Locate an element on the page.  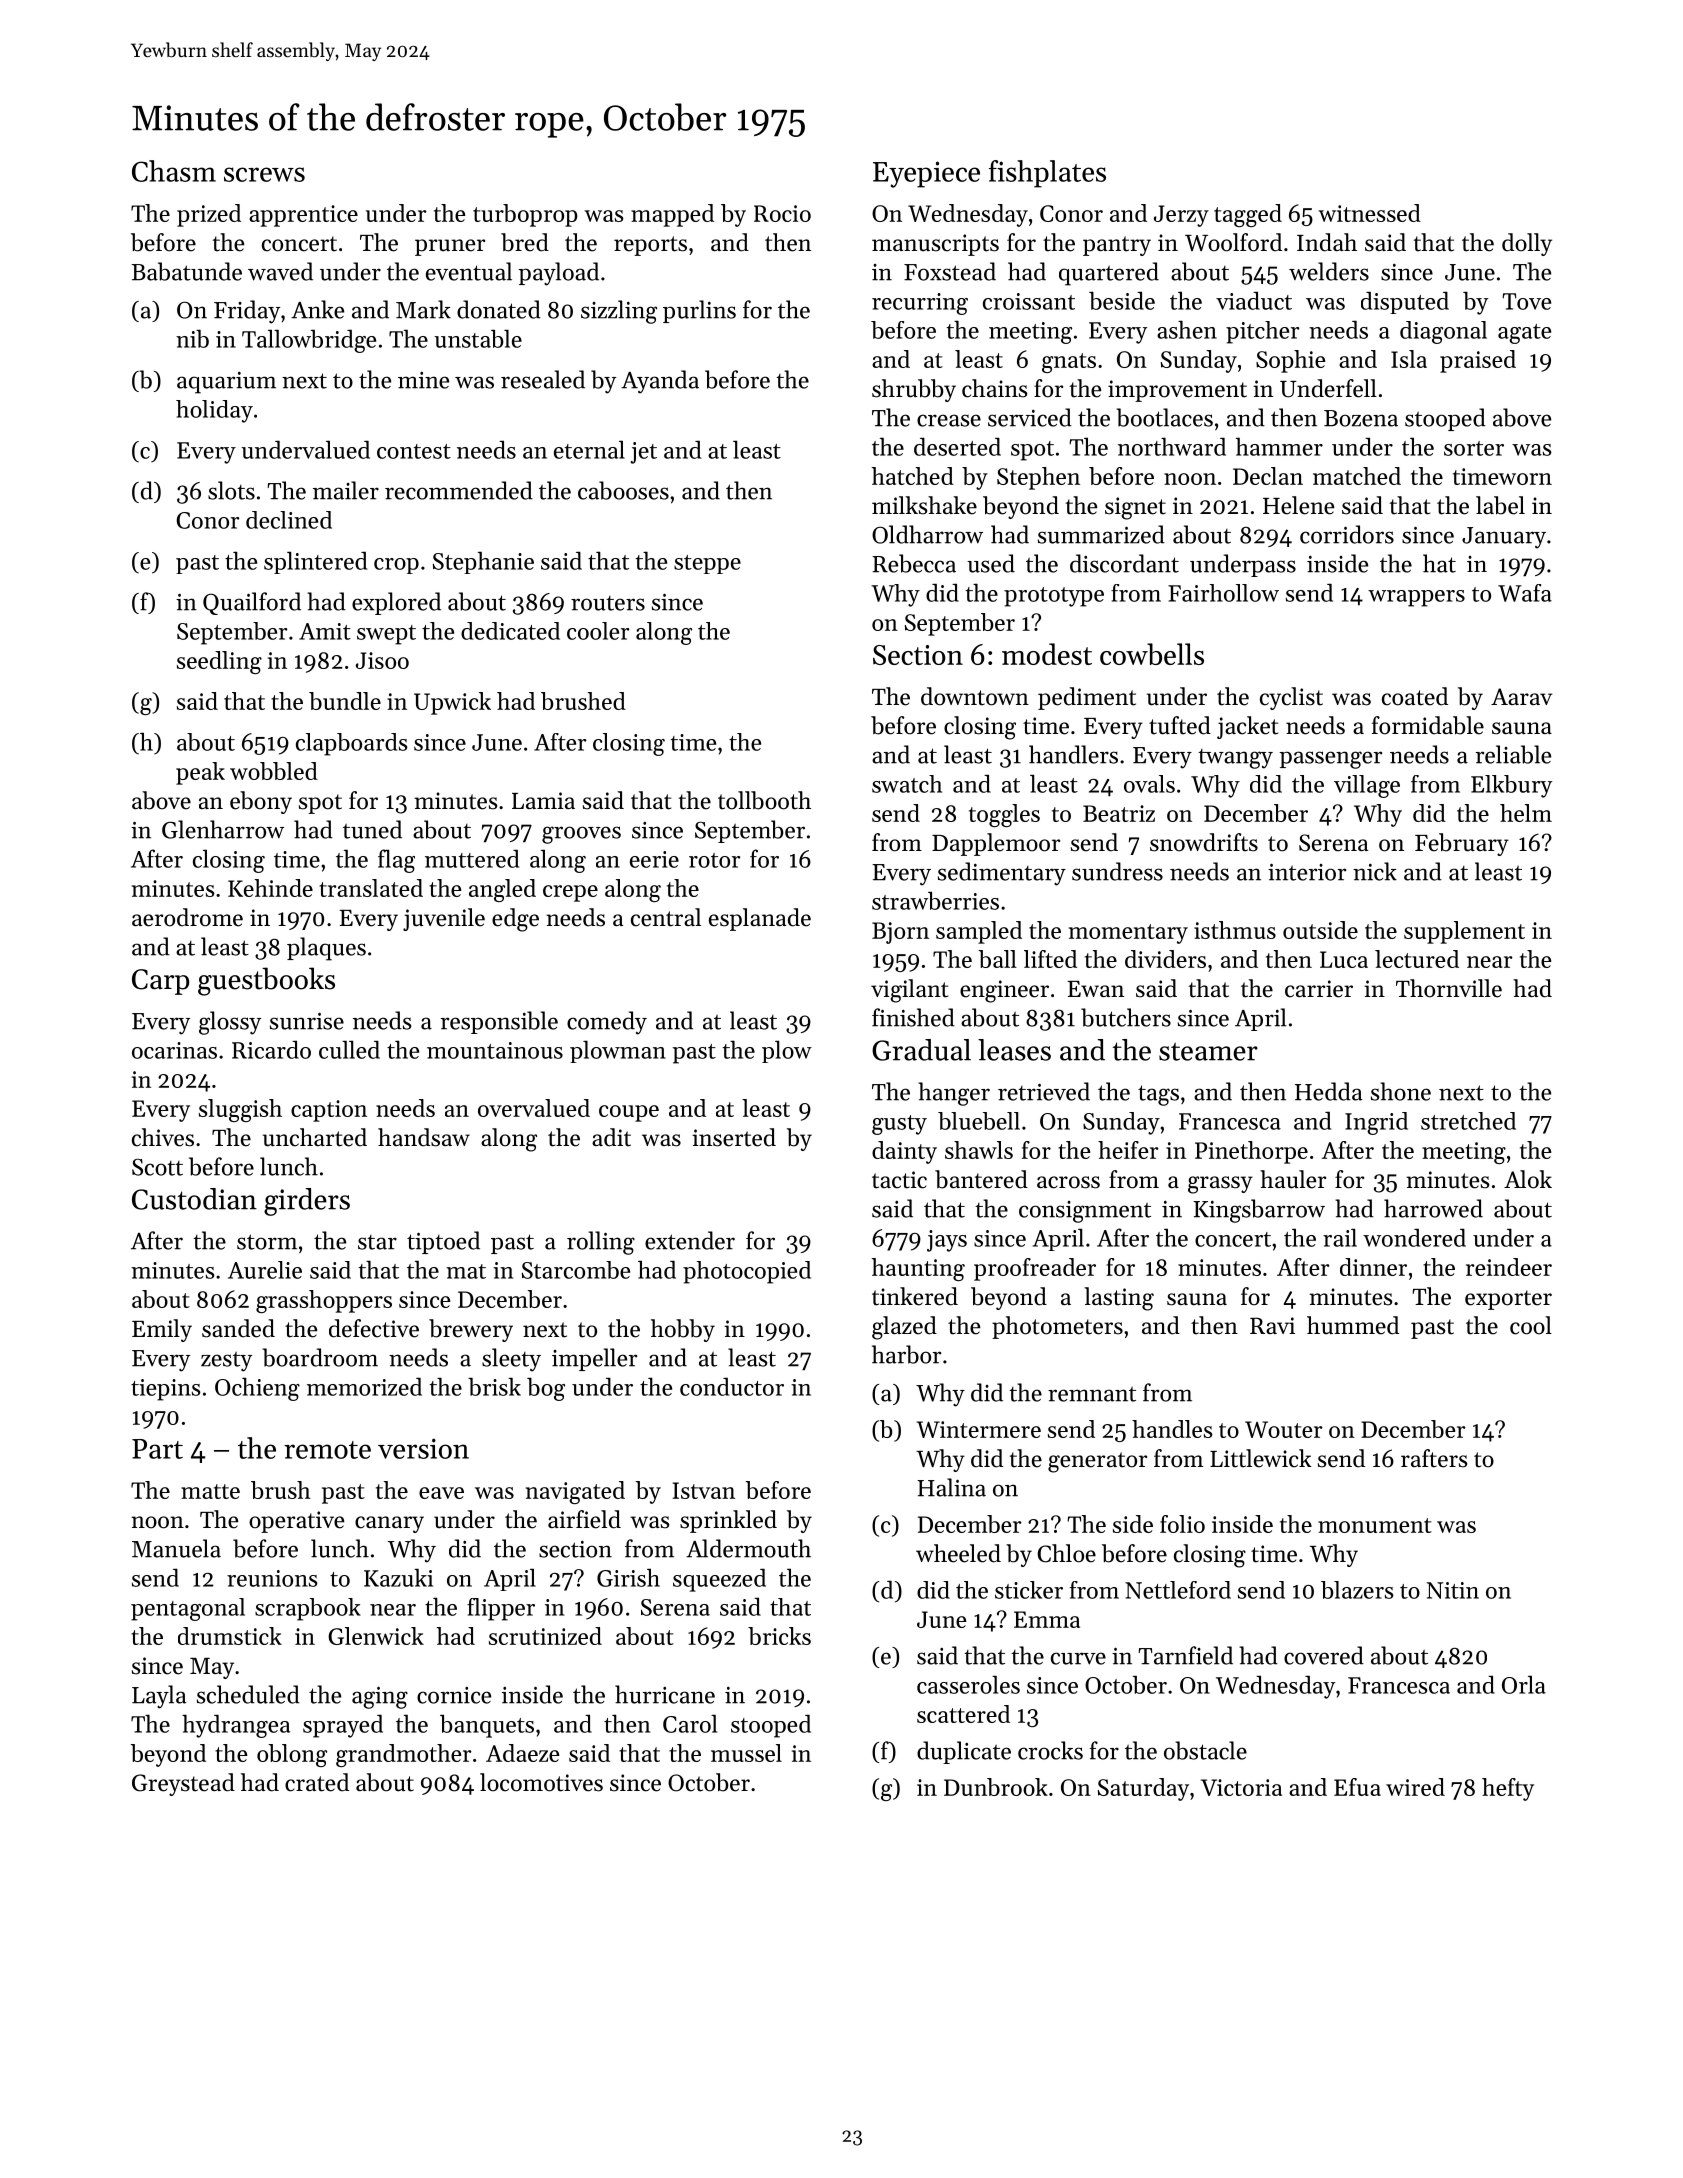
locomotives is located at coordinates (541, 1782).
